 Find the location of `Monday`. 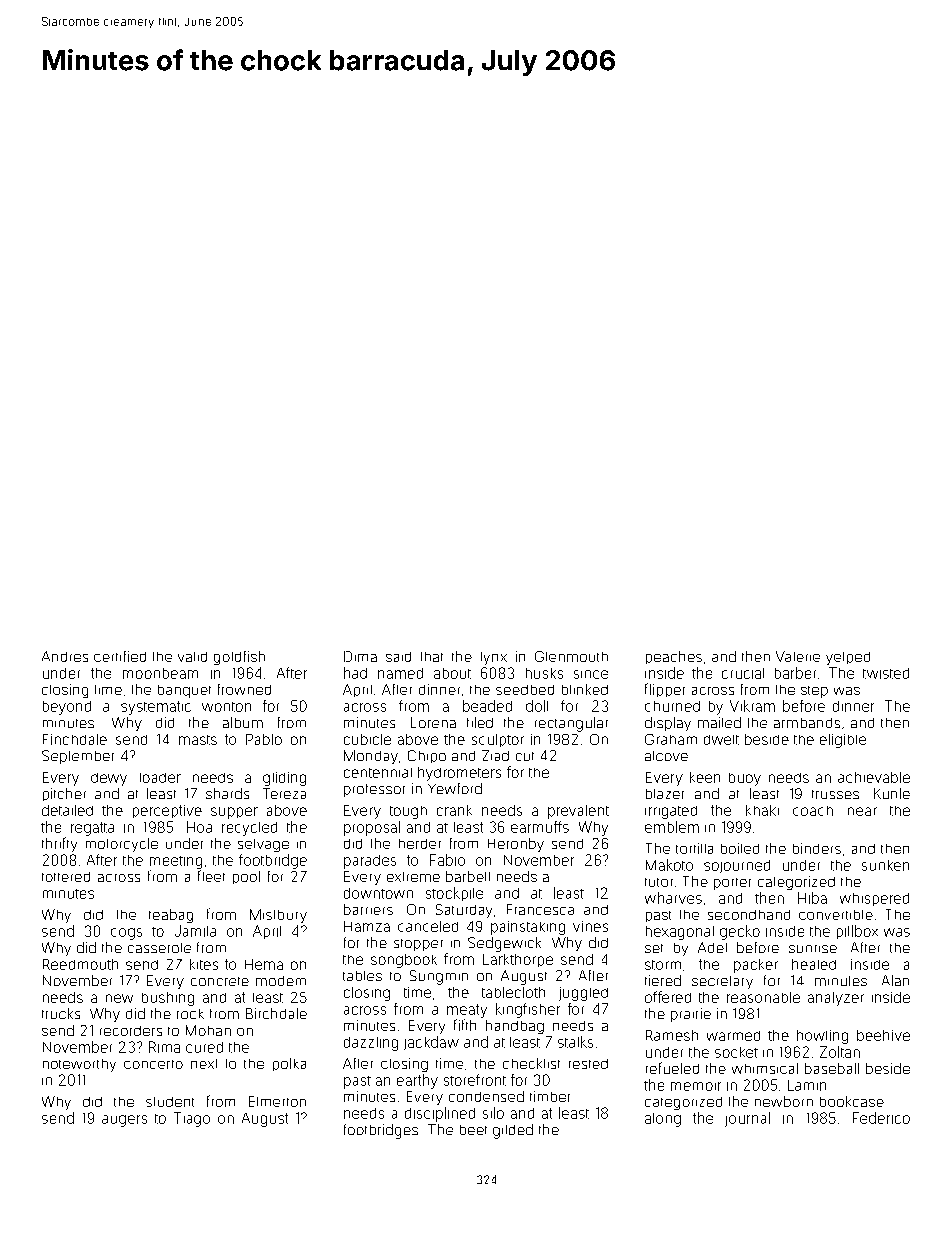

Monday is located at coordinates (371, 757).
